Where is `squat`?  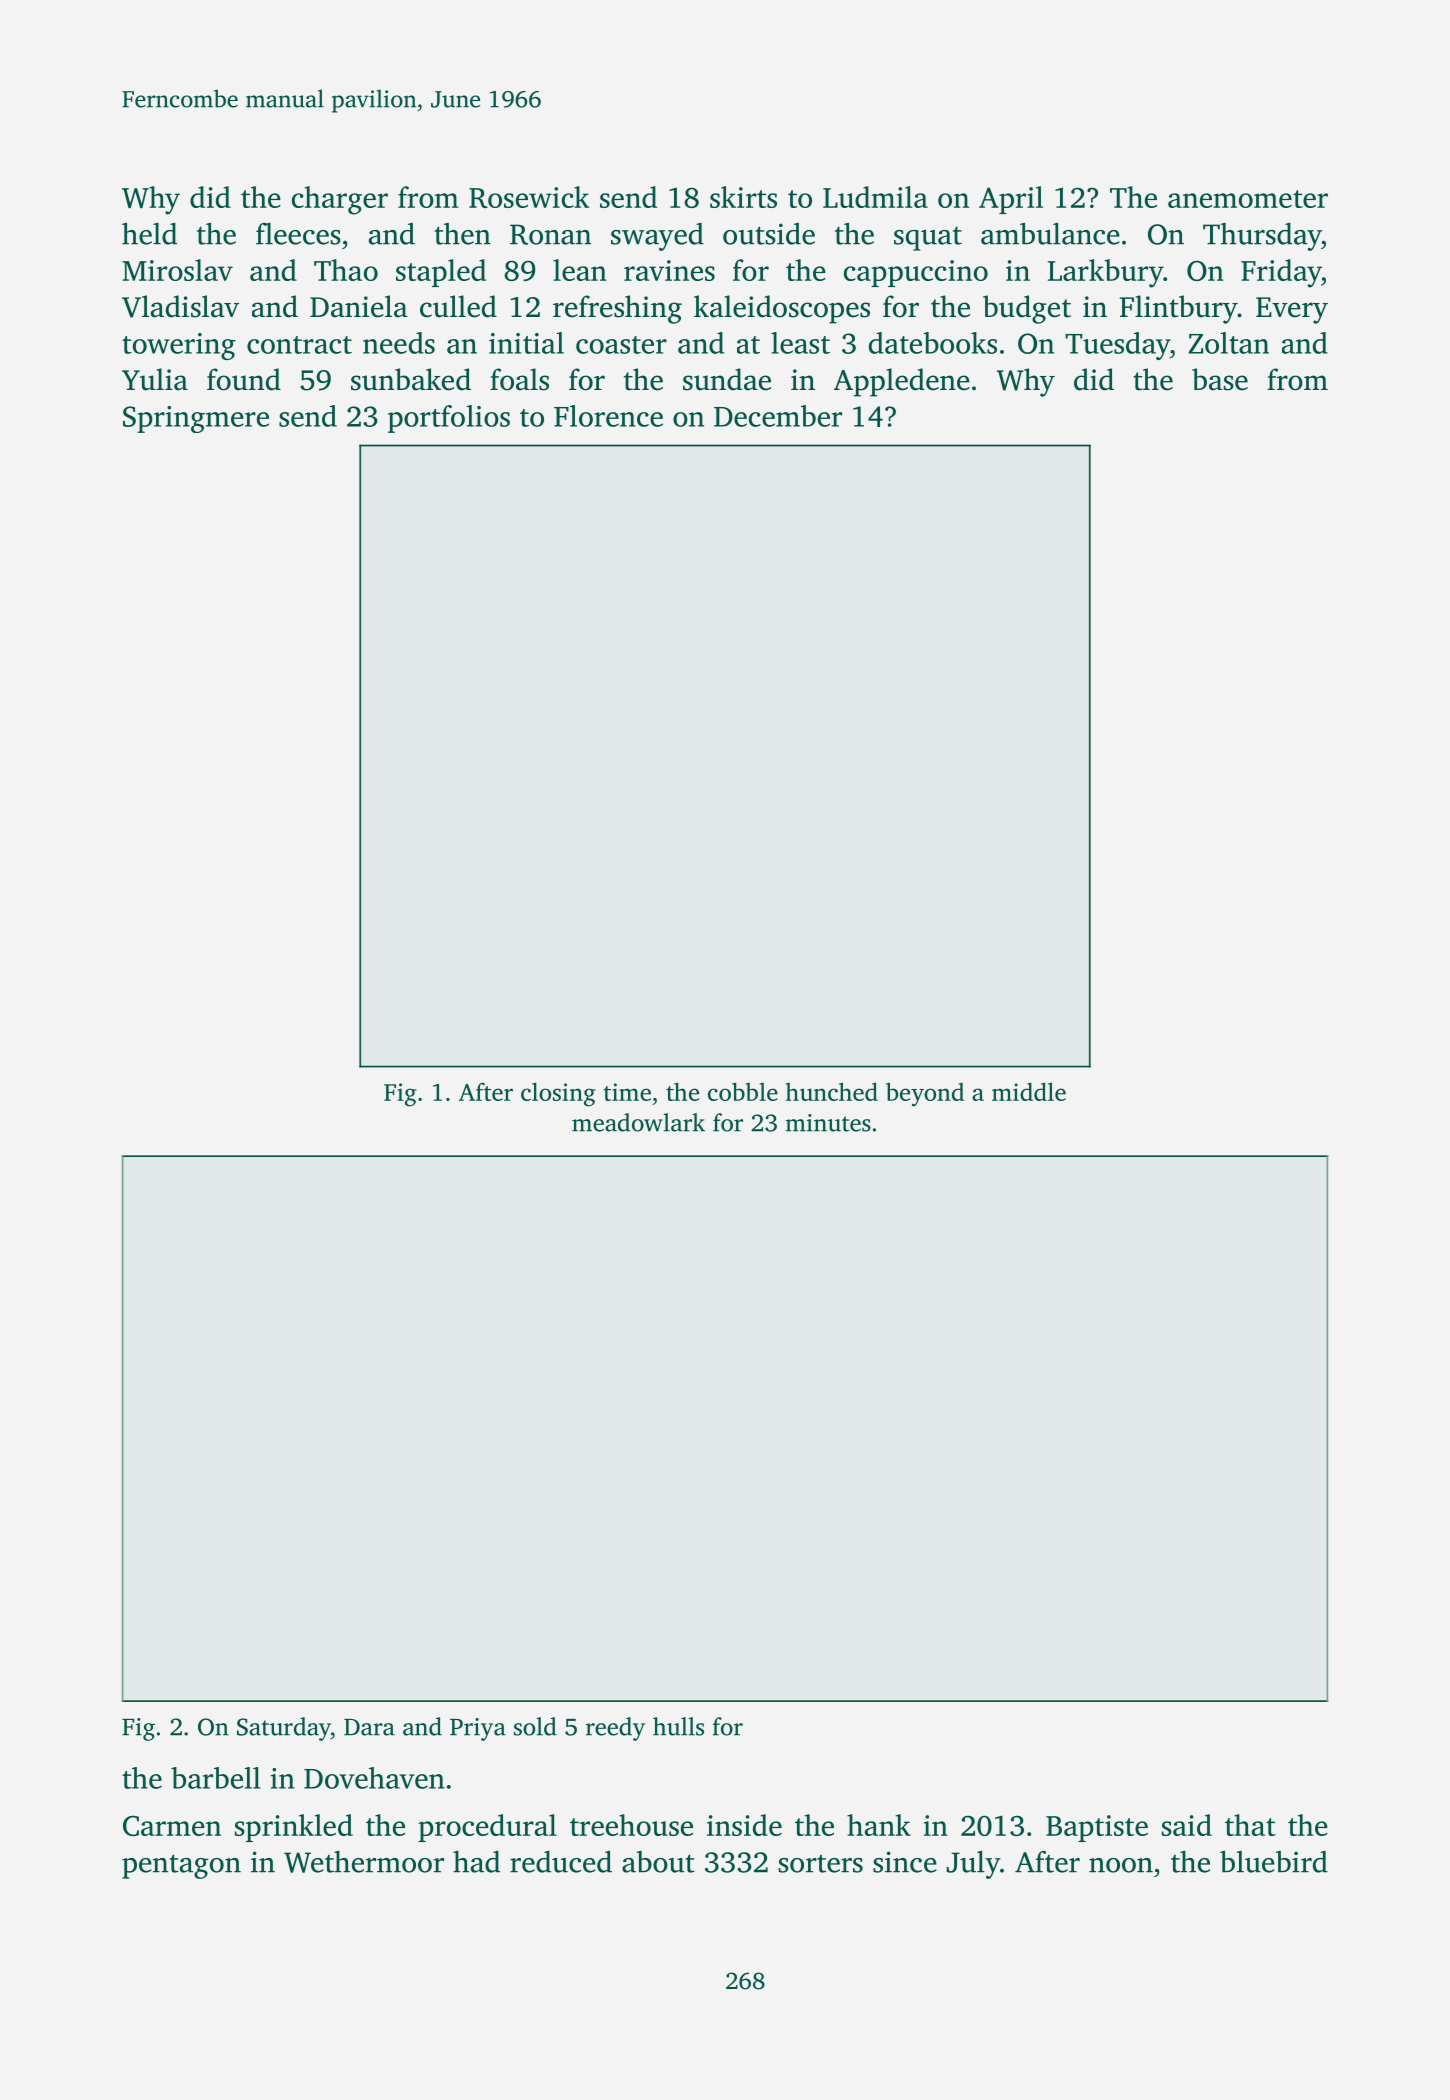 squat is located at coordinates (928, 238).
